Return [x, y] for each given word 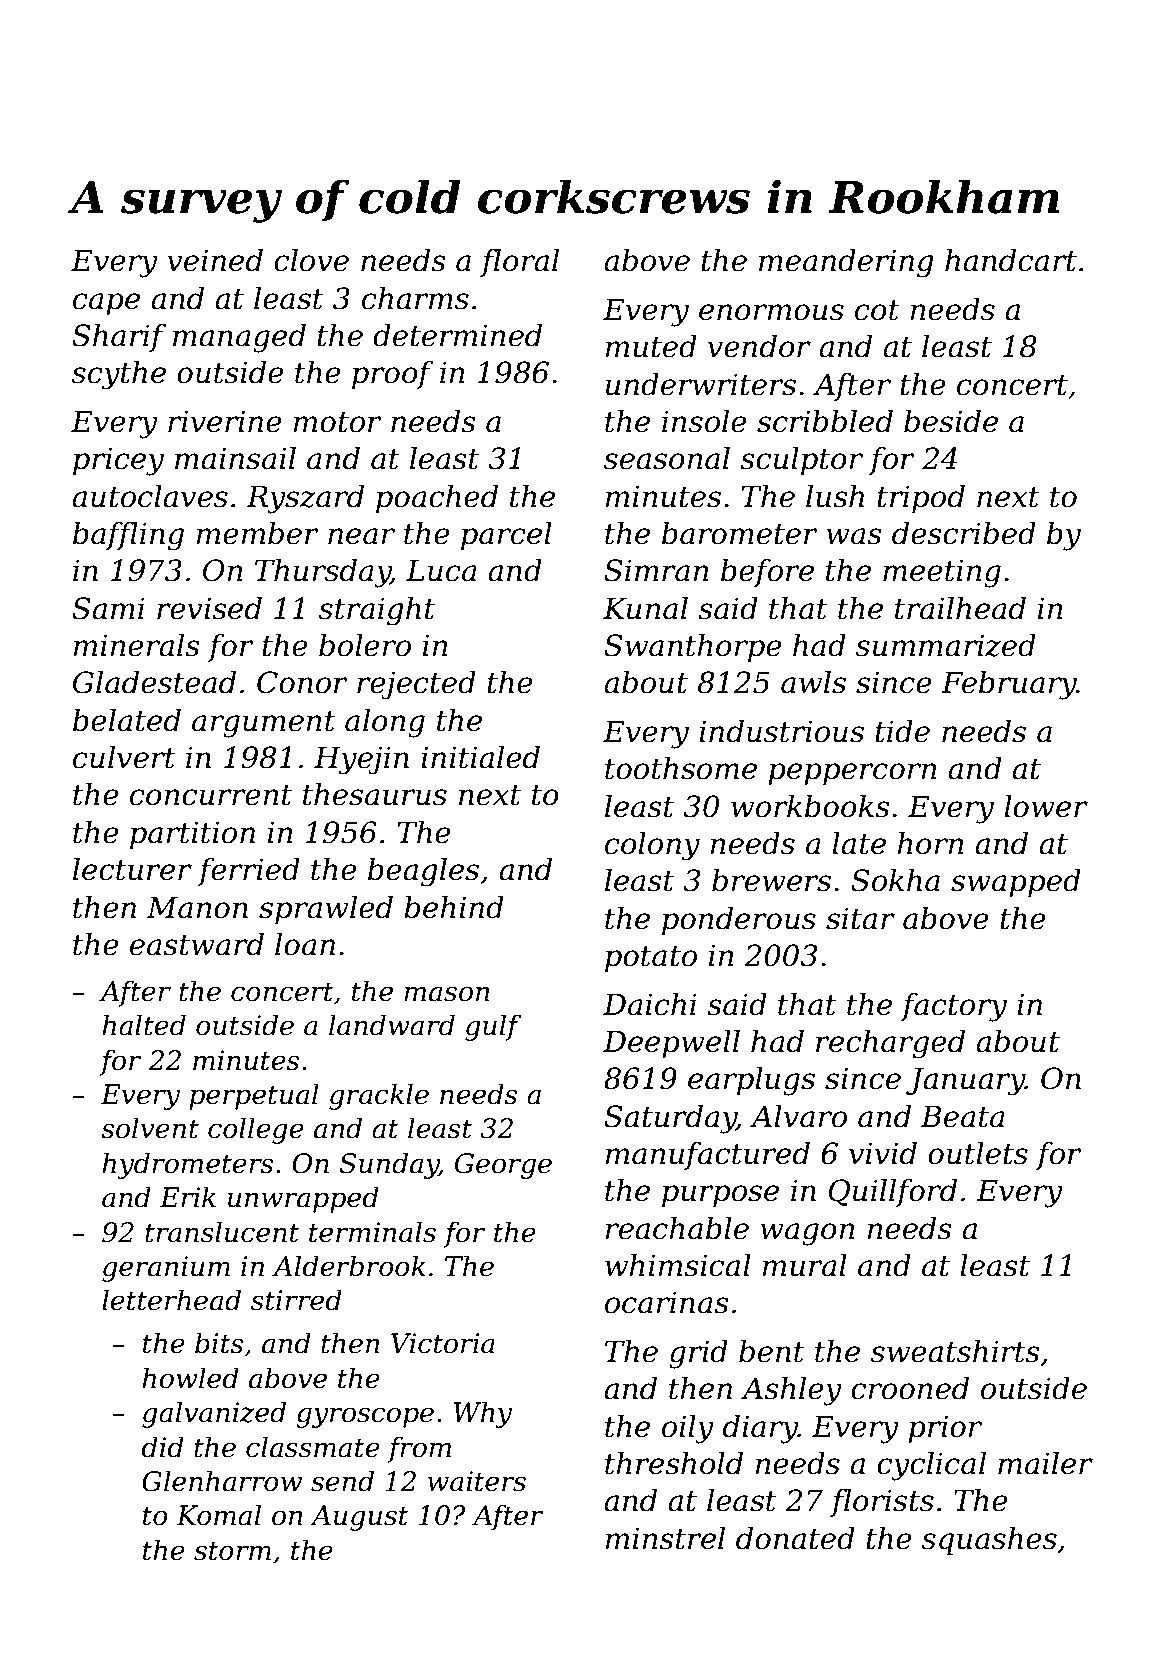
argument [264, 724]
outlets [978, 1153]
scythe [119, 375]
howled [190, 1378]
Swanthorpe [693, 648]
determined [457, 335]
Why [483, 1414]
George [503, 1166]
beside [951, 421]
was [853, 536]
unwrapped [303, 1199]
